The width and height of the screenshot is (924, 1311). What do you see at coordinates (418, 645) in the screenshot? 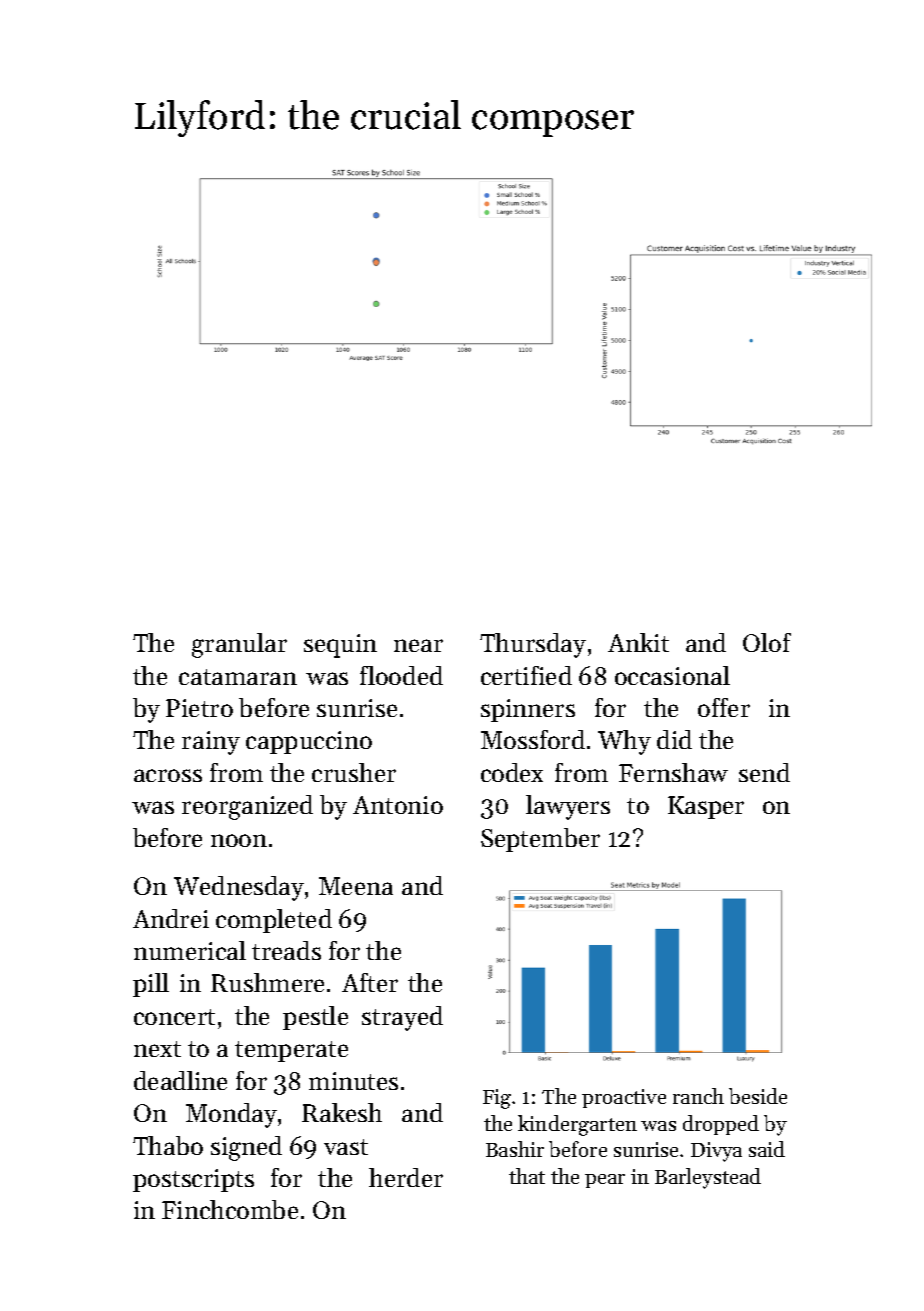
I see `near` at bounding box center [418, 645].
